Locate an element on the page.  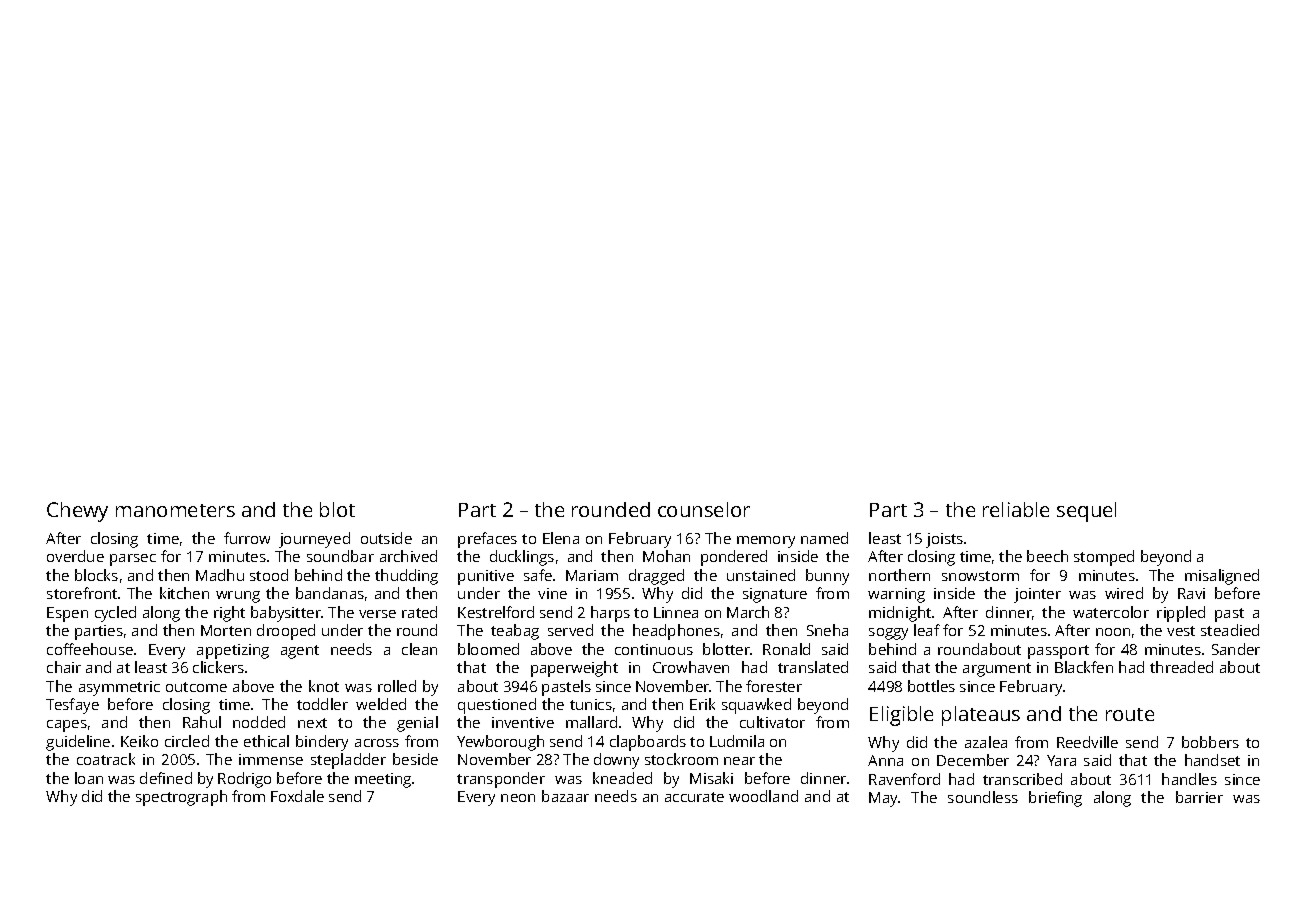
headphones is located at coordinates (676, 632).
